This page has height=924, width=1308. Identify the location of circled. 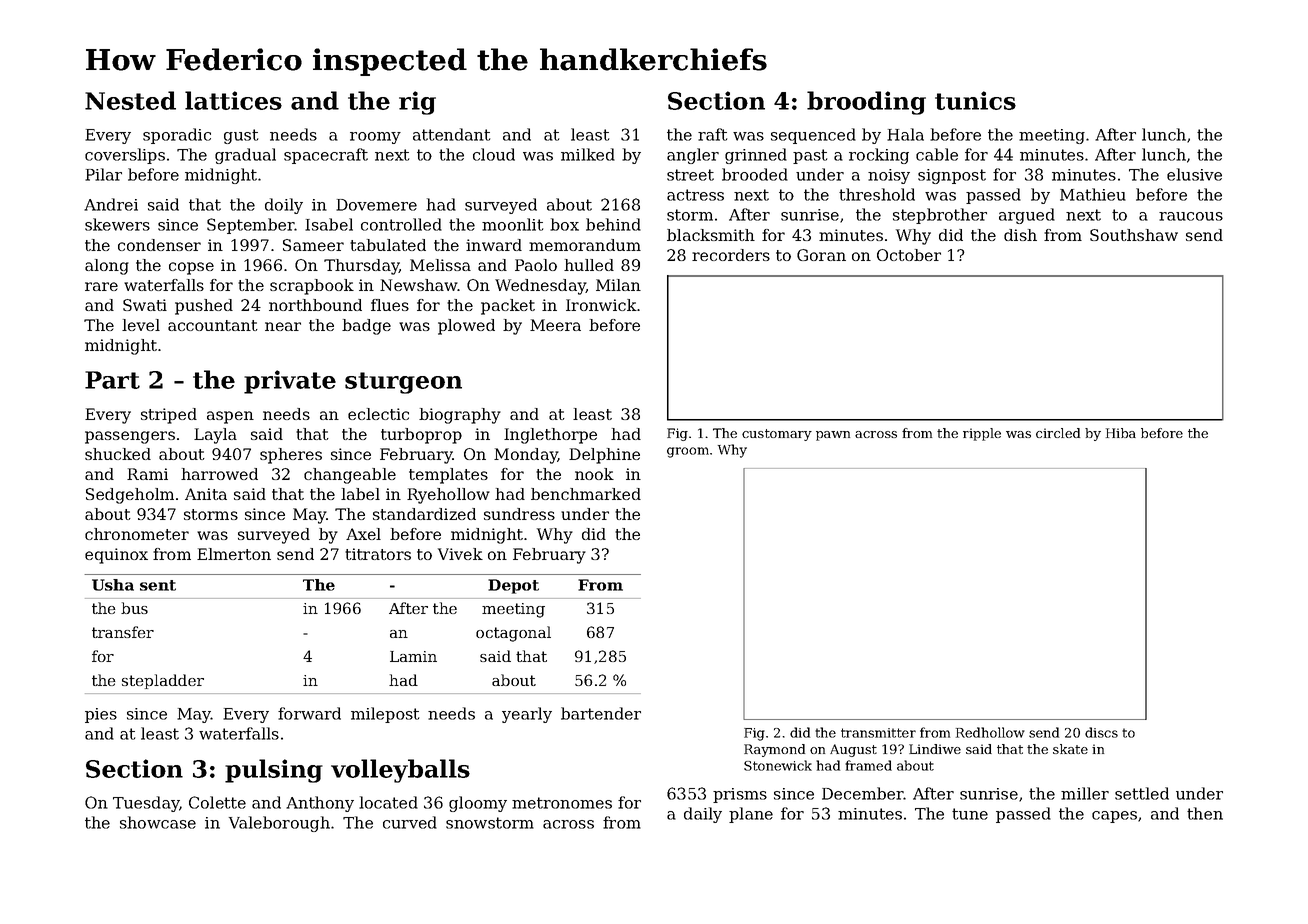
(1058, 433).
